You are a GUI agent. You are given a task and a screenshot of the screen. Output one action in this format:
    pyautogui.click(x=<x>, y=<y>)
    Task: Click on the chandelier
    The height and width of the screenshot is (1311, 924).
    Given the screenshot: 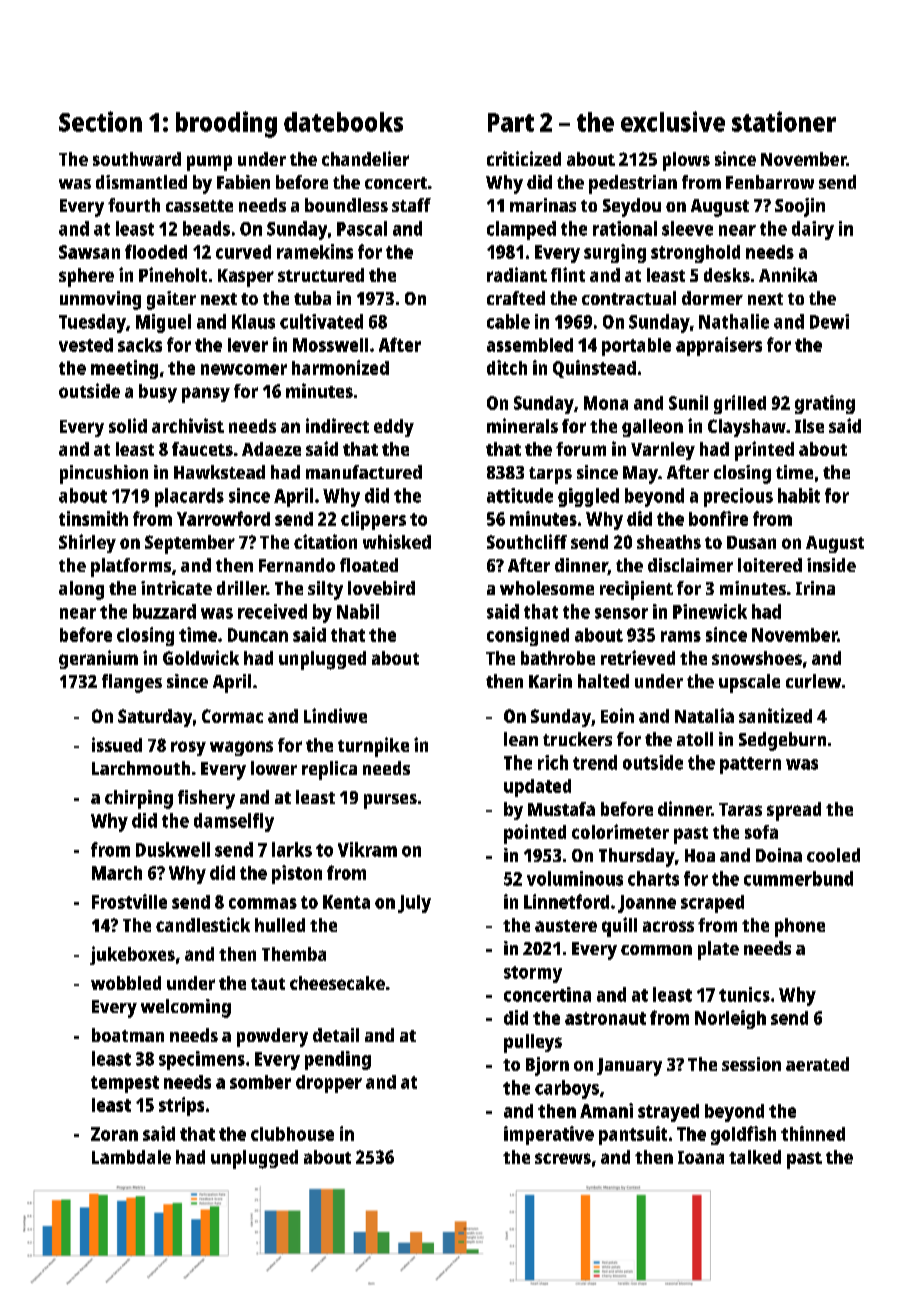 What is the action you would take?
    pyautogui.click(x=365, y=158)
